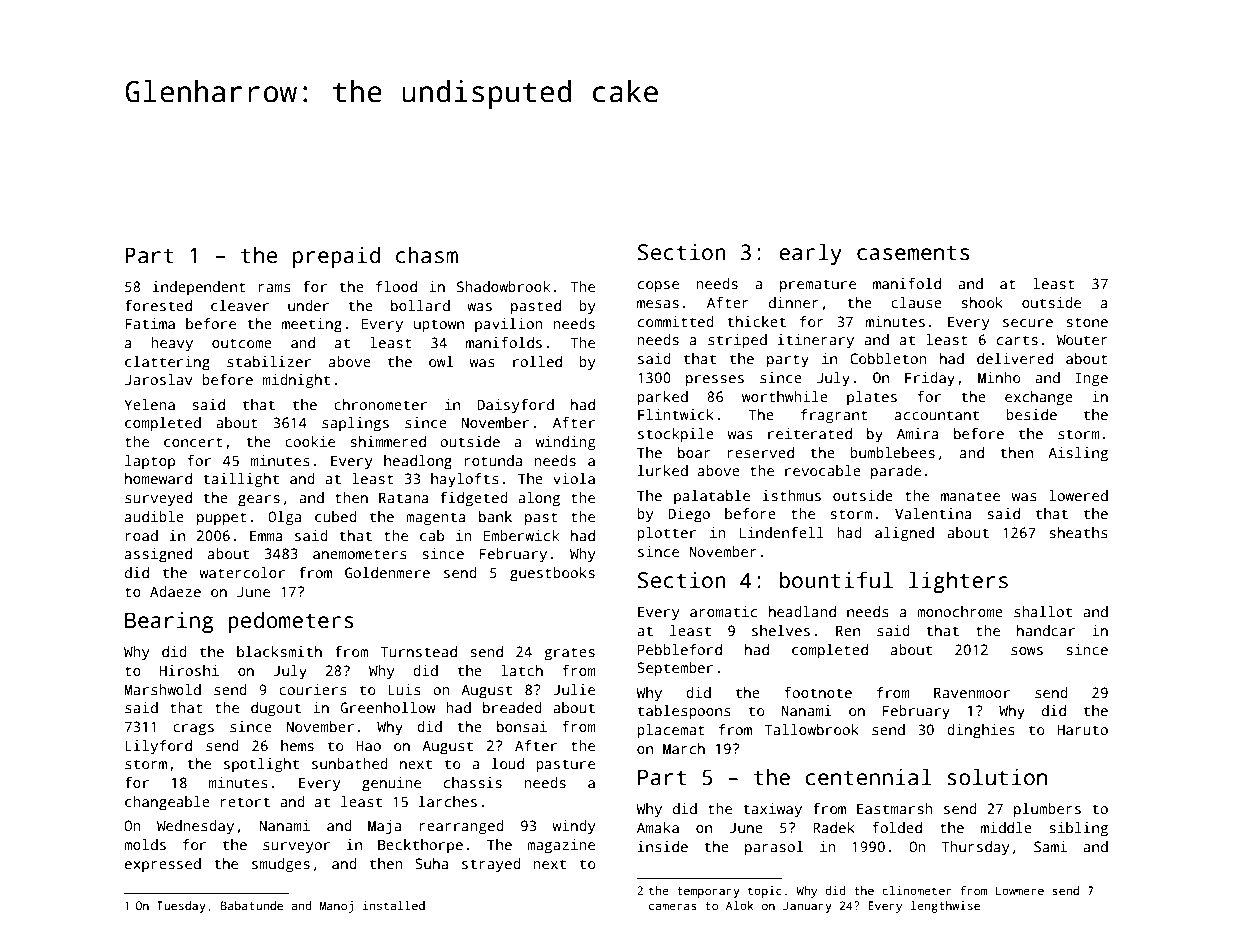  I want to click on casements, so click(913, 253).
